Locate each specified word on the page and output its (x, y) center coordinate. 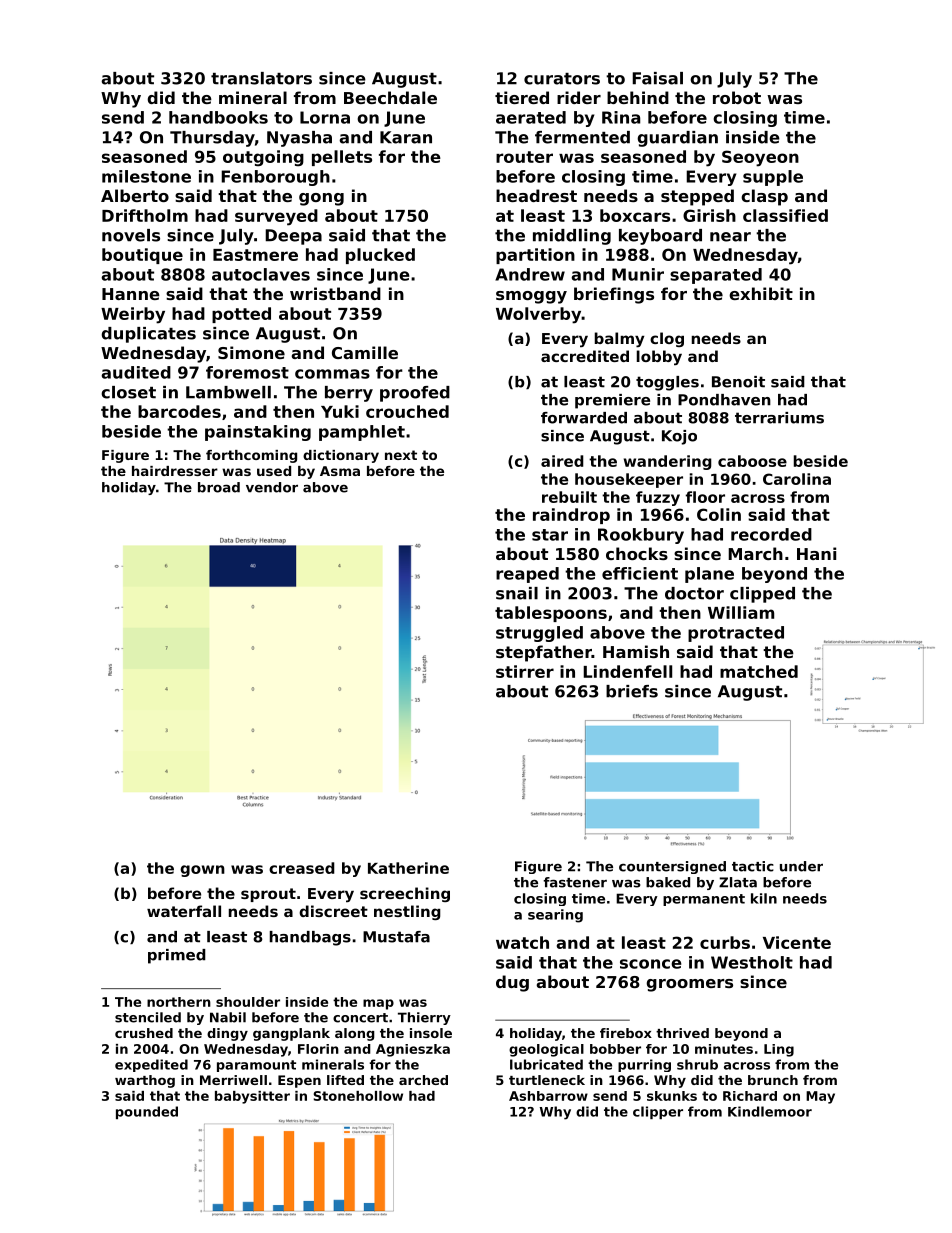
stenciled (148, 1017)
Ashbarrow (548, 1096)
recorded (771, 534)
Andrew (530, 274)
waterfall (184, 911)
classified (785, 215)
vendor (272, 487)
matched (759, 671)
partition (535, 256)
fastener (575, 882)
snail (517, 593)
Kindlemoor (770, 1111)
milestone (146, 176)
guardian (678, 139)
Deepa (293, 237)
